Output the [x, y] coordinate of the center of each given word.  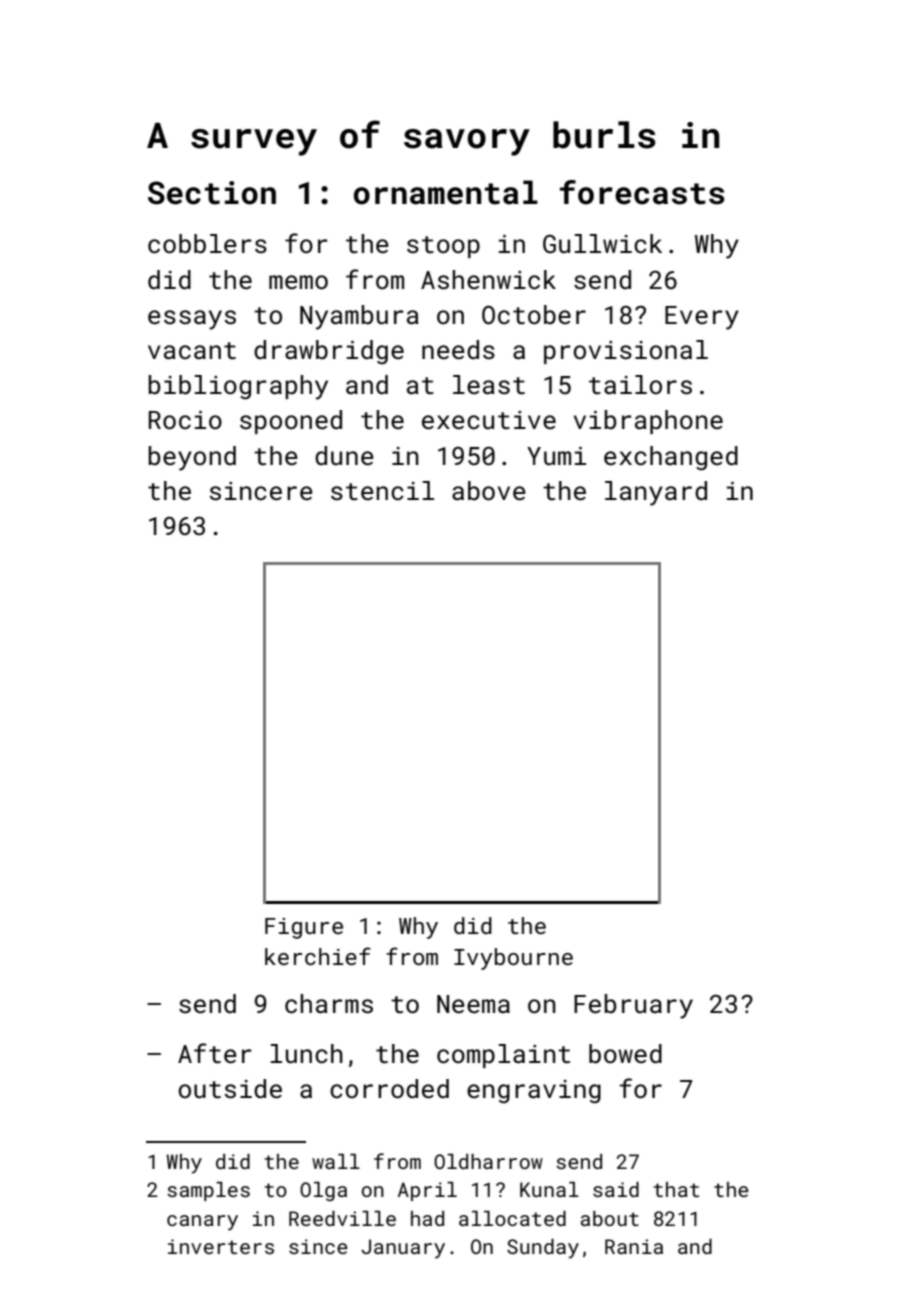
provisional [626, 352]
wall [336, 1161]
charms [329, 1004]
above [489, 490]
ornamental [446, 192]
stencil [382, 491]
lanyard [656, 493]
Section [212, 193]
